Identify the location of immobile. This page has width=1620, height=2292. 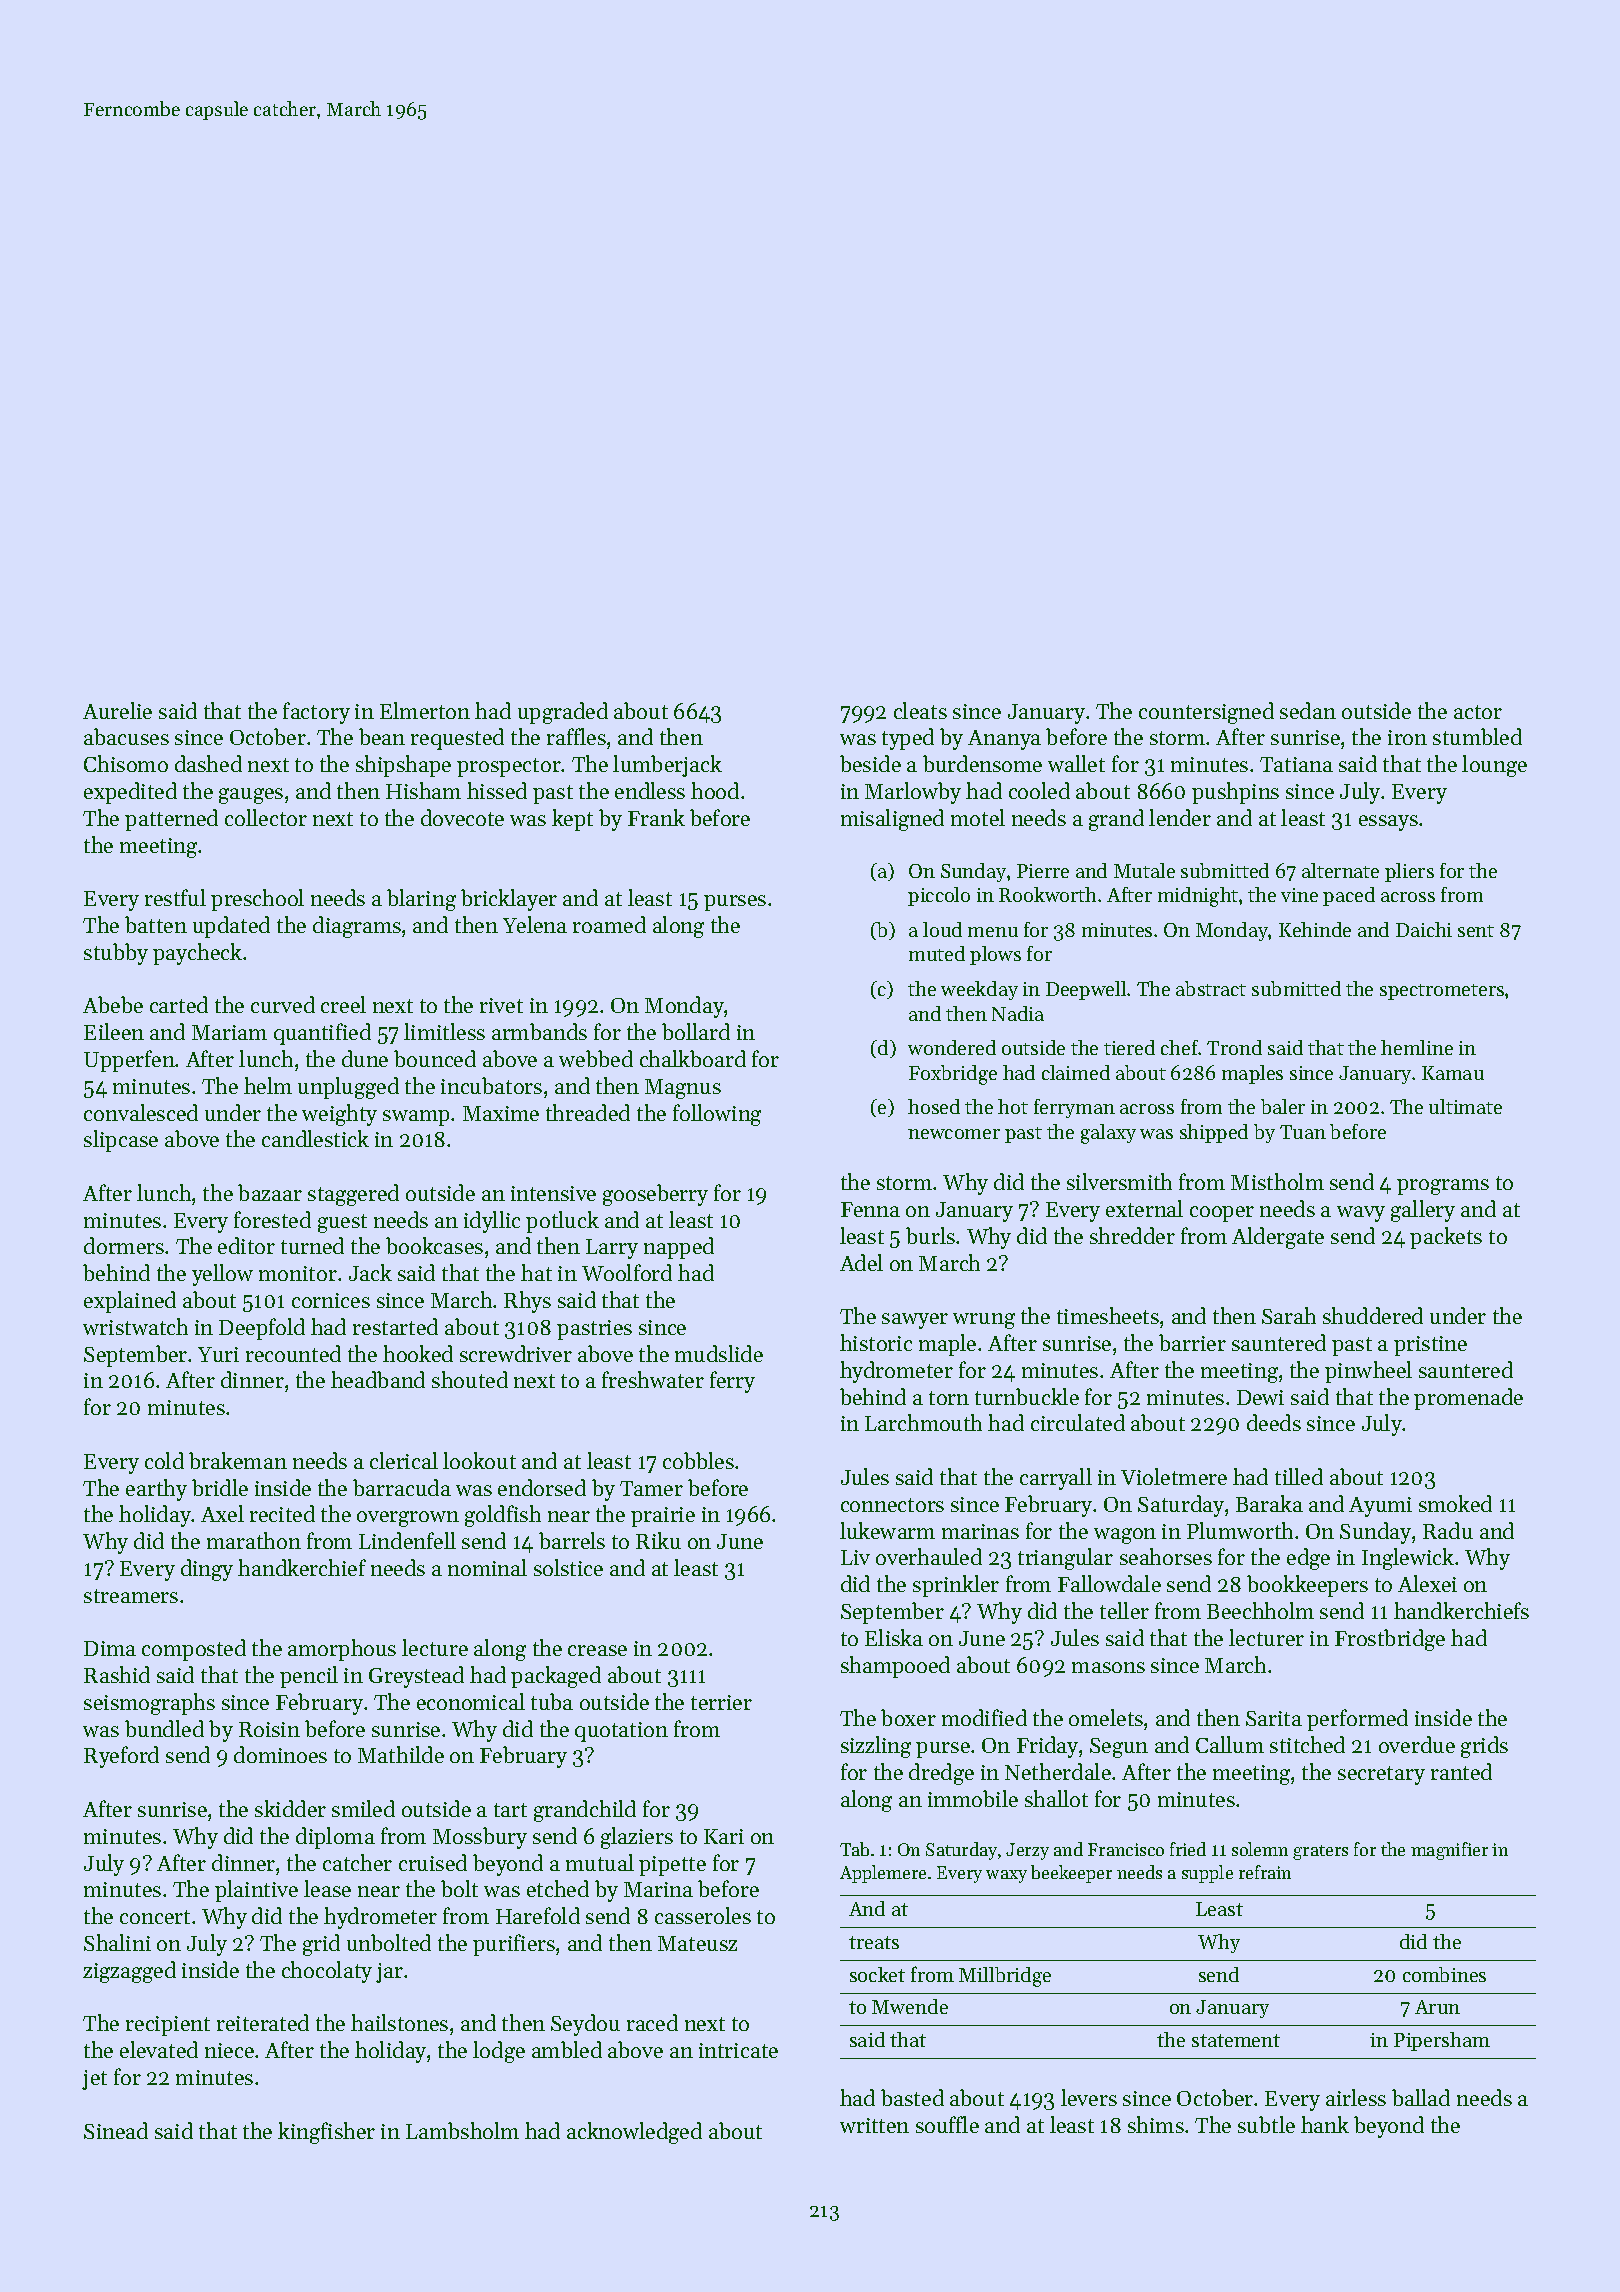
(973, 1798).
